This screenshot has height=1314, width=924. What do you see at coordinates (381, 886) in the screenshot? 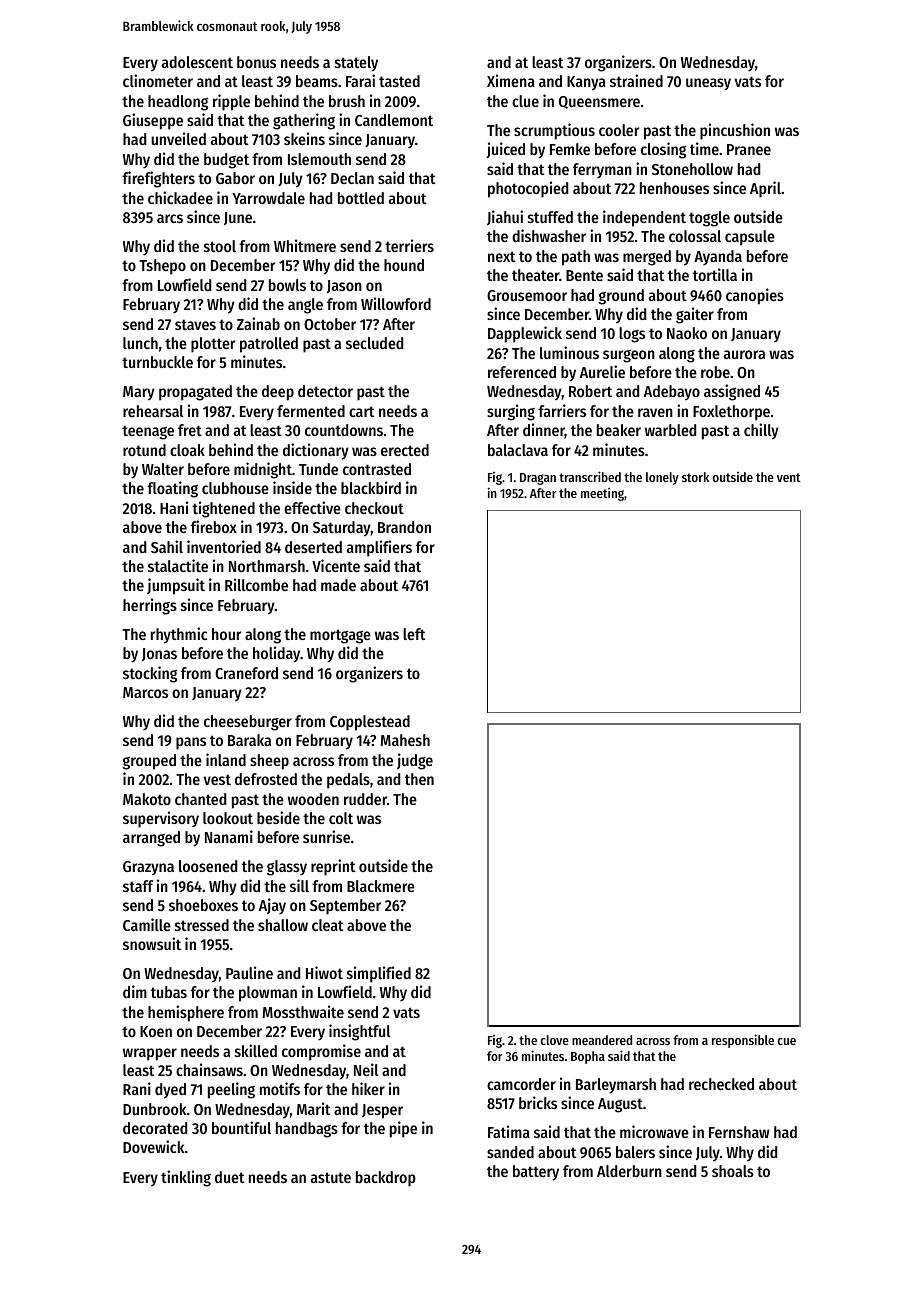
I see `Blackmere` at bounding box center [381, 886].
